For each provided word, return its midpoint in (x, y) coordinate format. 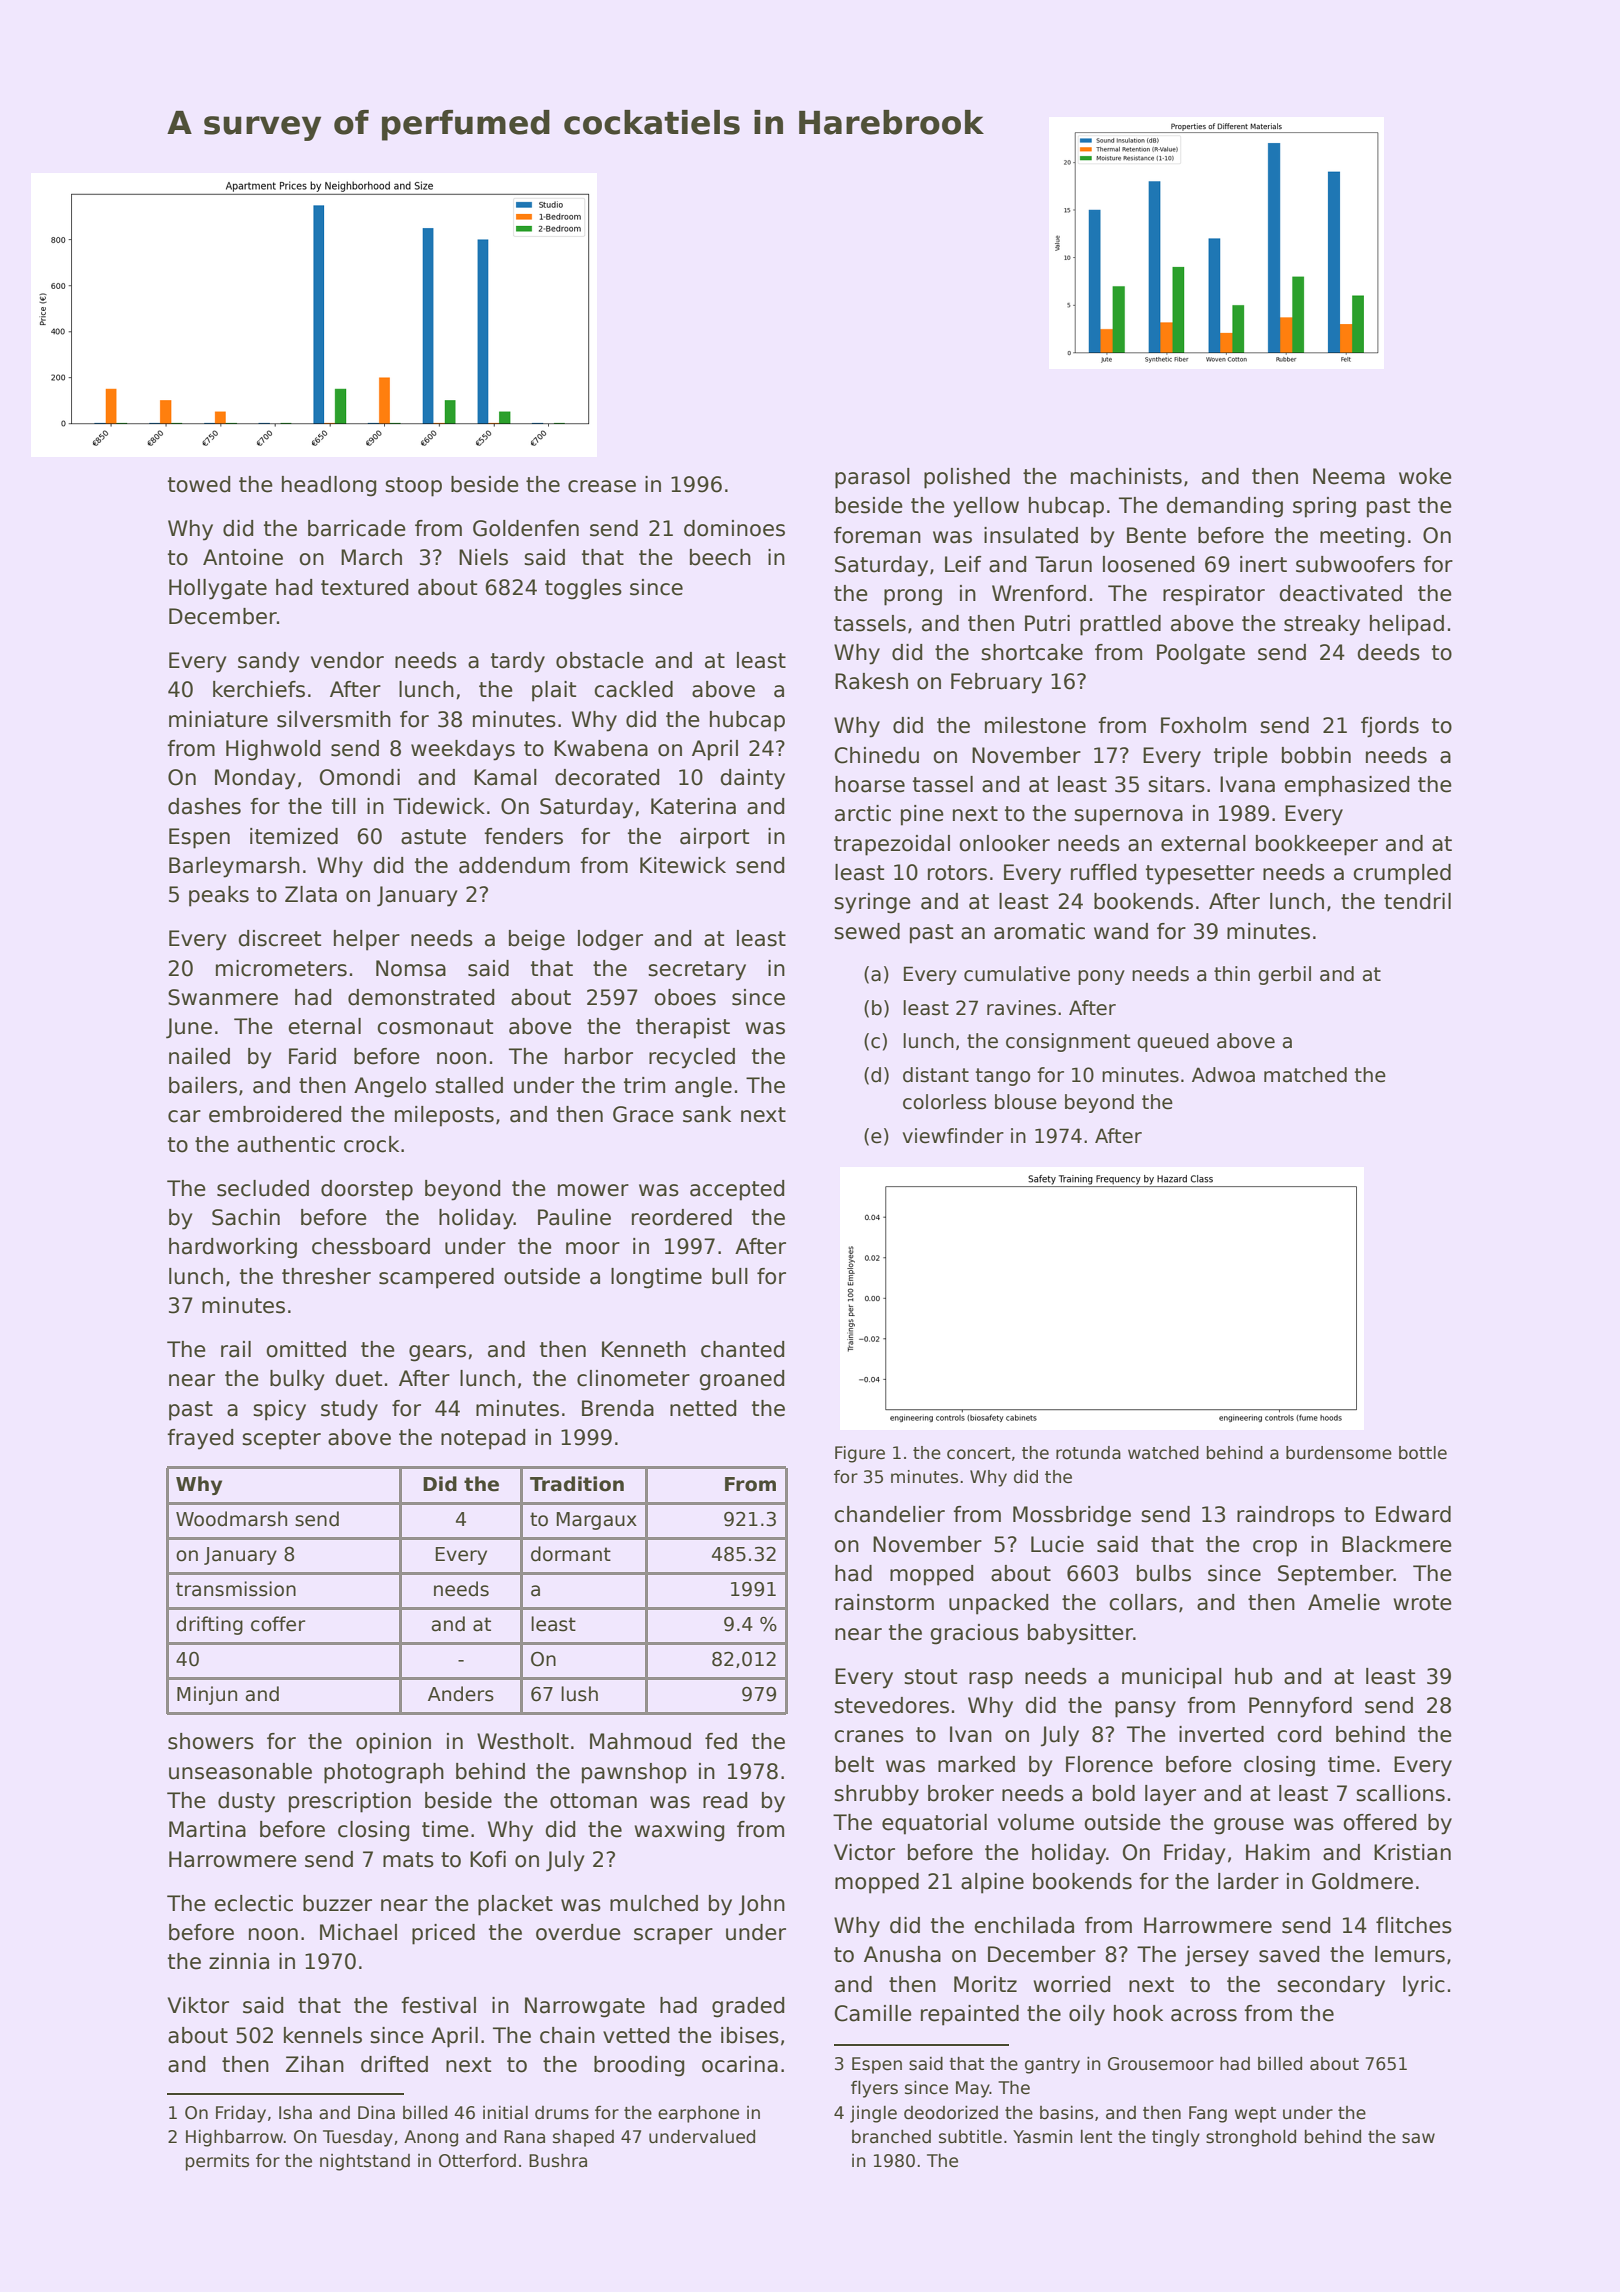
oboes (685, 997)
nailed (199, 1056)
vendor (347, 660)
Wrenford (1039, 593)
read (725, 1800)
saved (1289, 1954)
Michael (358, 1932)
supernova (1128, 817)
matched (1305, 1075)
